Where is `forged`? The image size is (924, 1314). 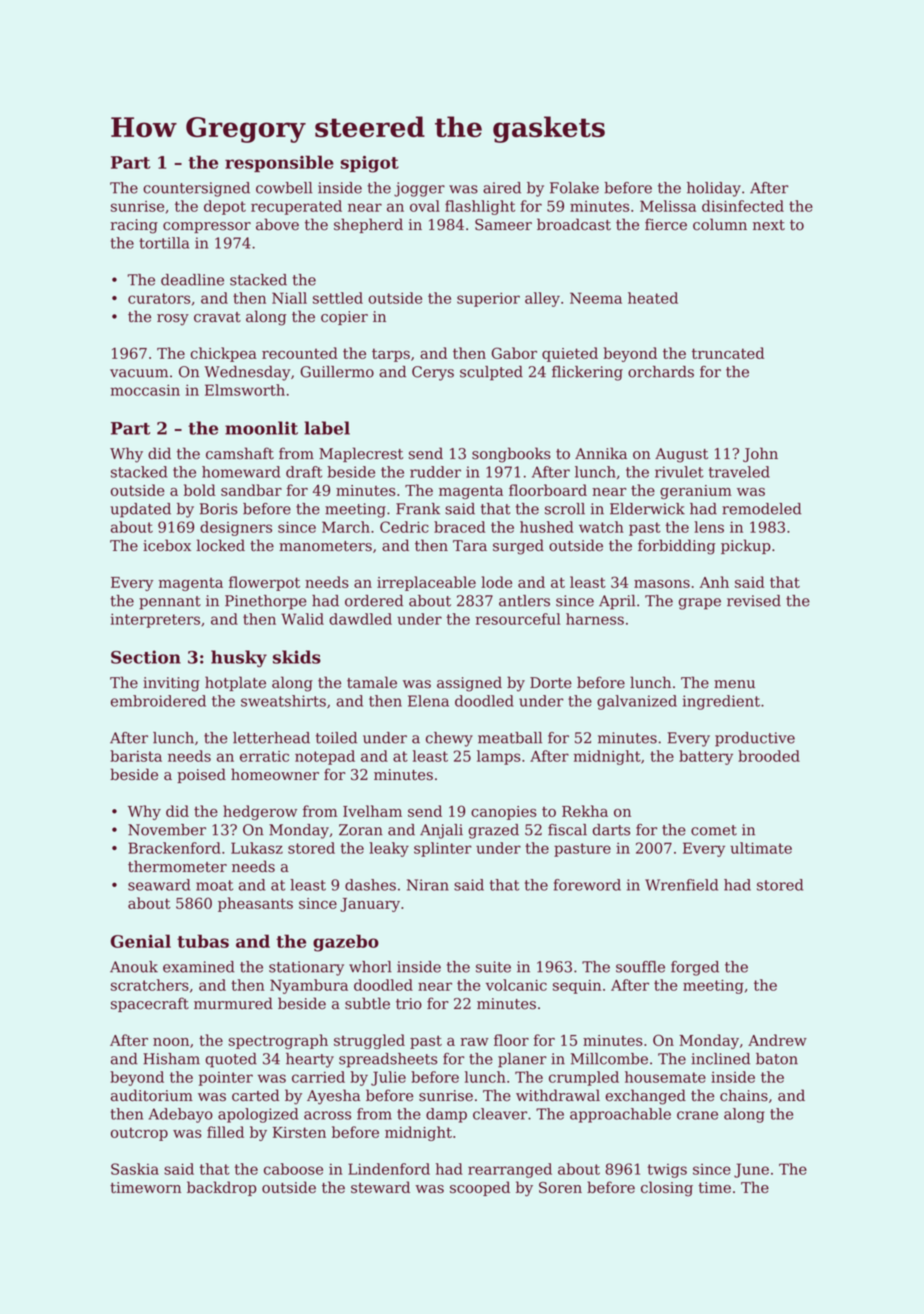 forged is located at coordinates (695, 968).
